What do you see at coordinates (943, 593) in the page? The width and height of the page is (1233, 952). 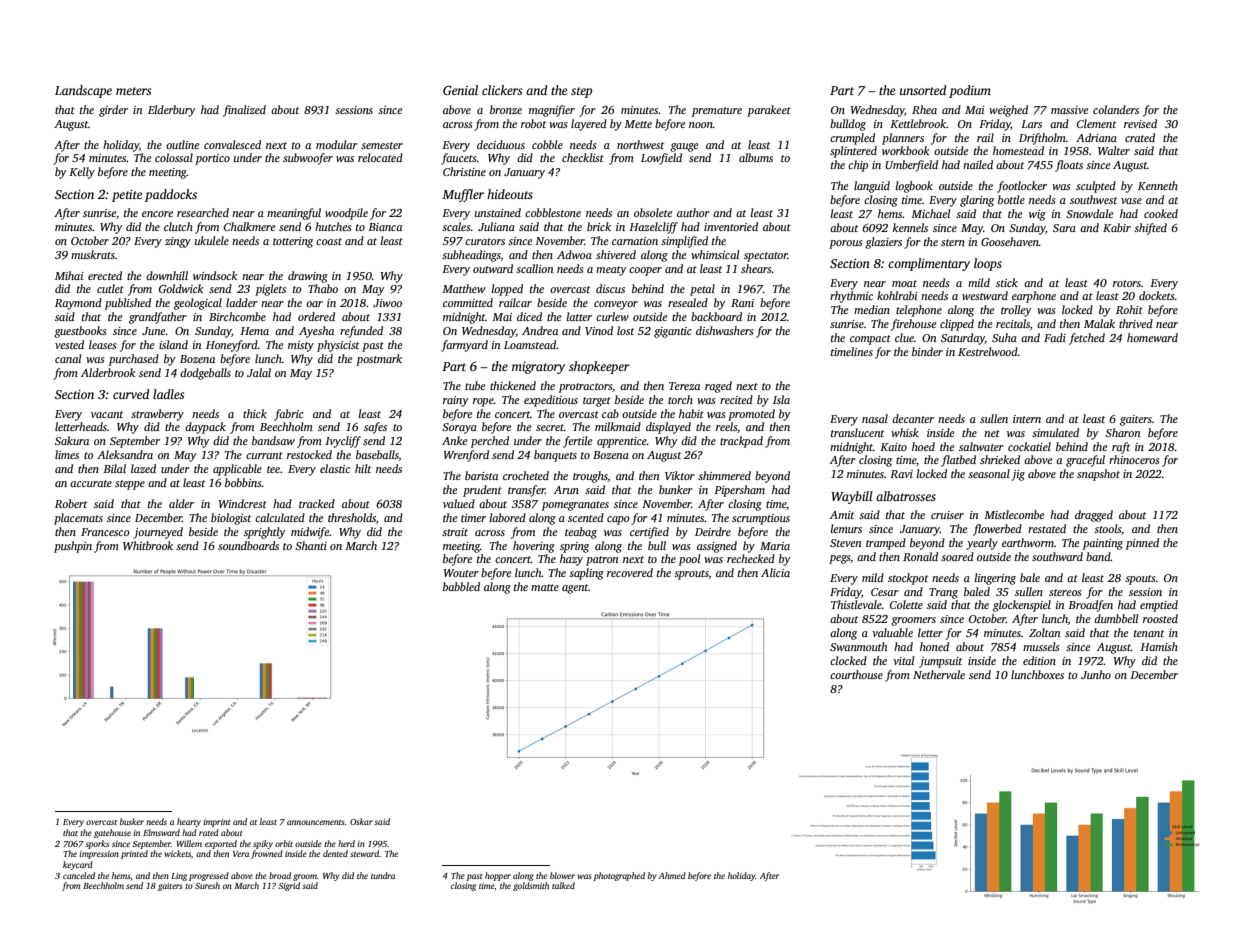 I see `Trang` at bounding box center [943, 593].
